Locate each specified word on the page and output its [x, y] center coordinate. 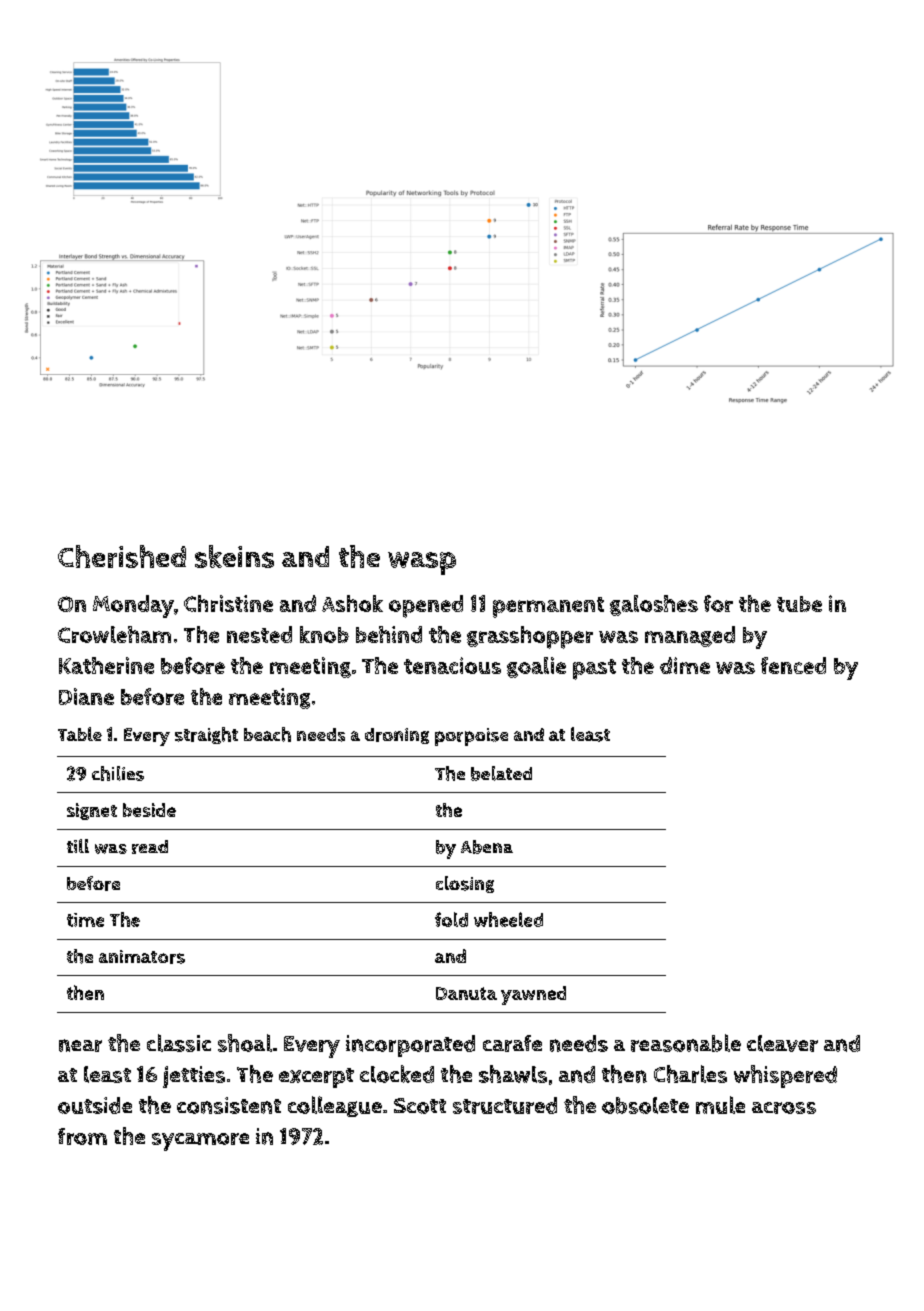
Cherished [122, 556]
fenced [793, 665]
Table [80, 734]
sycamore [200, 1142]
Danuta [466, 993]
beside [149, 810]
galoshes [654, 605]
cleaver [782, 1043]
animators [142, 957]
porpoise [471, 737]
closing [465, 884]
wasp [422, 563]
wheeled [508, 919]
